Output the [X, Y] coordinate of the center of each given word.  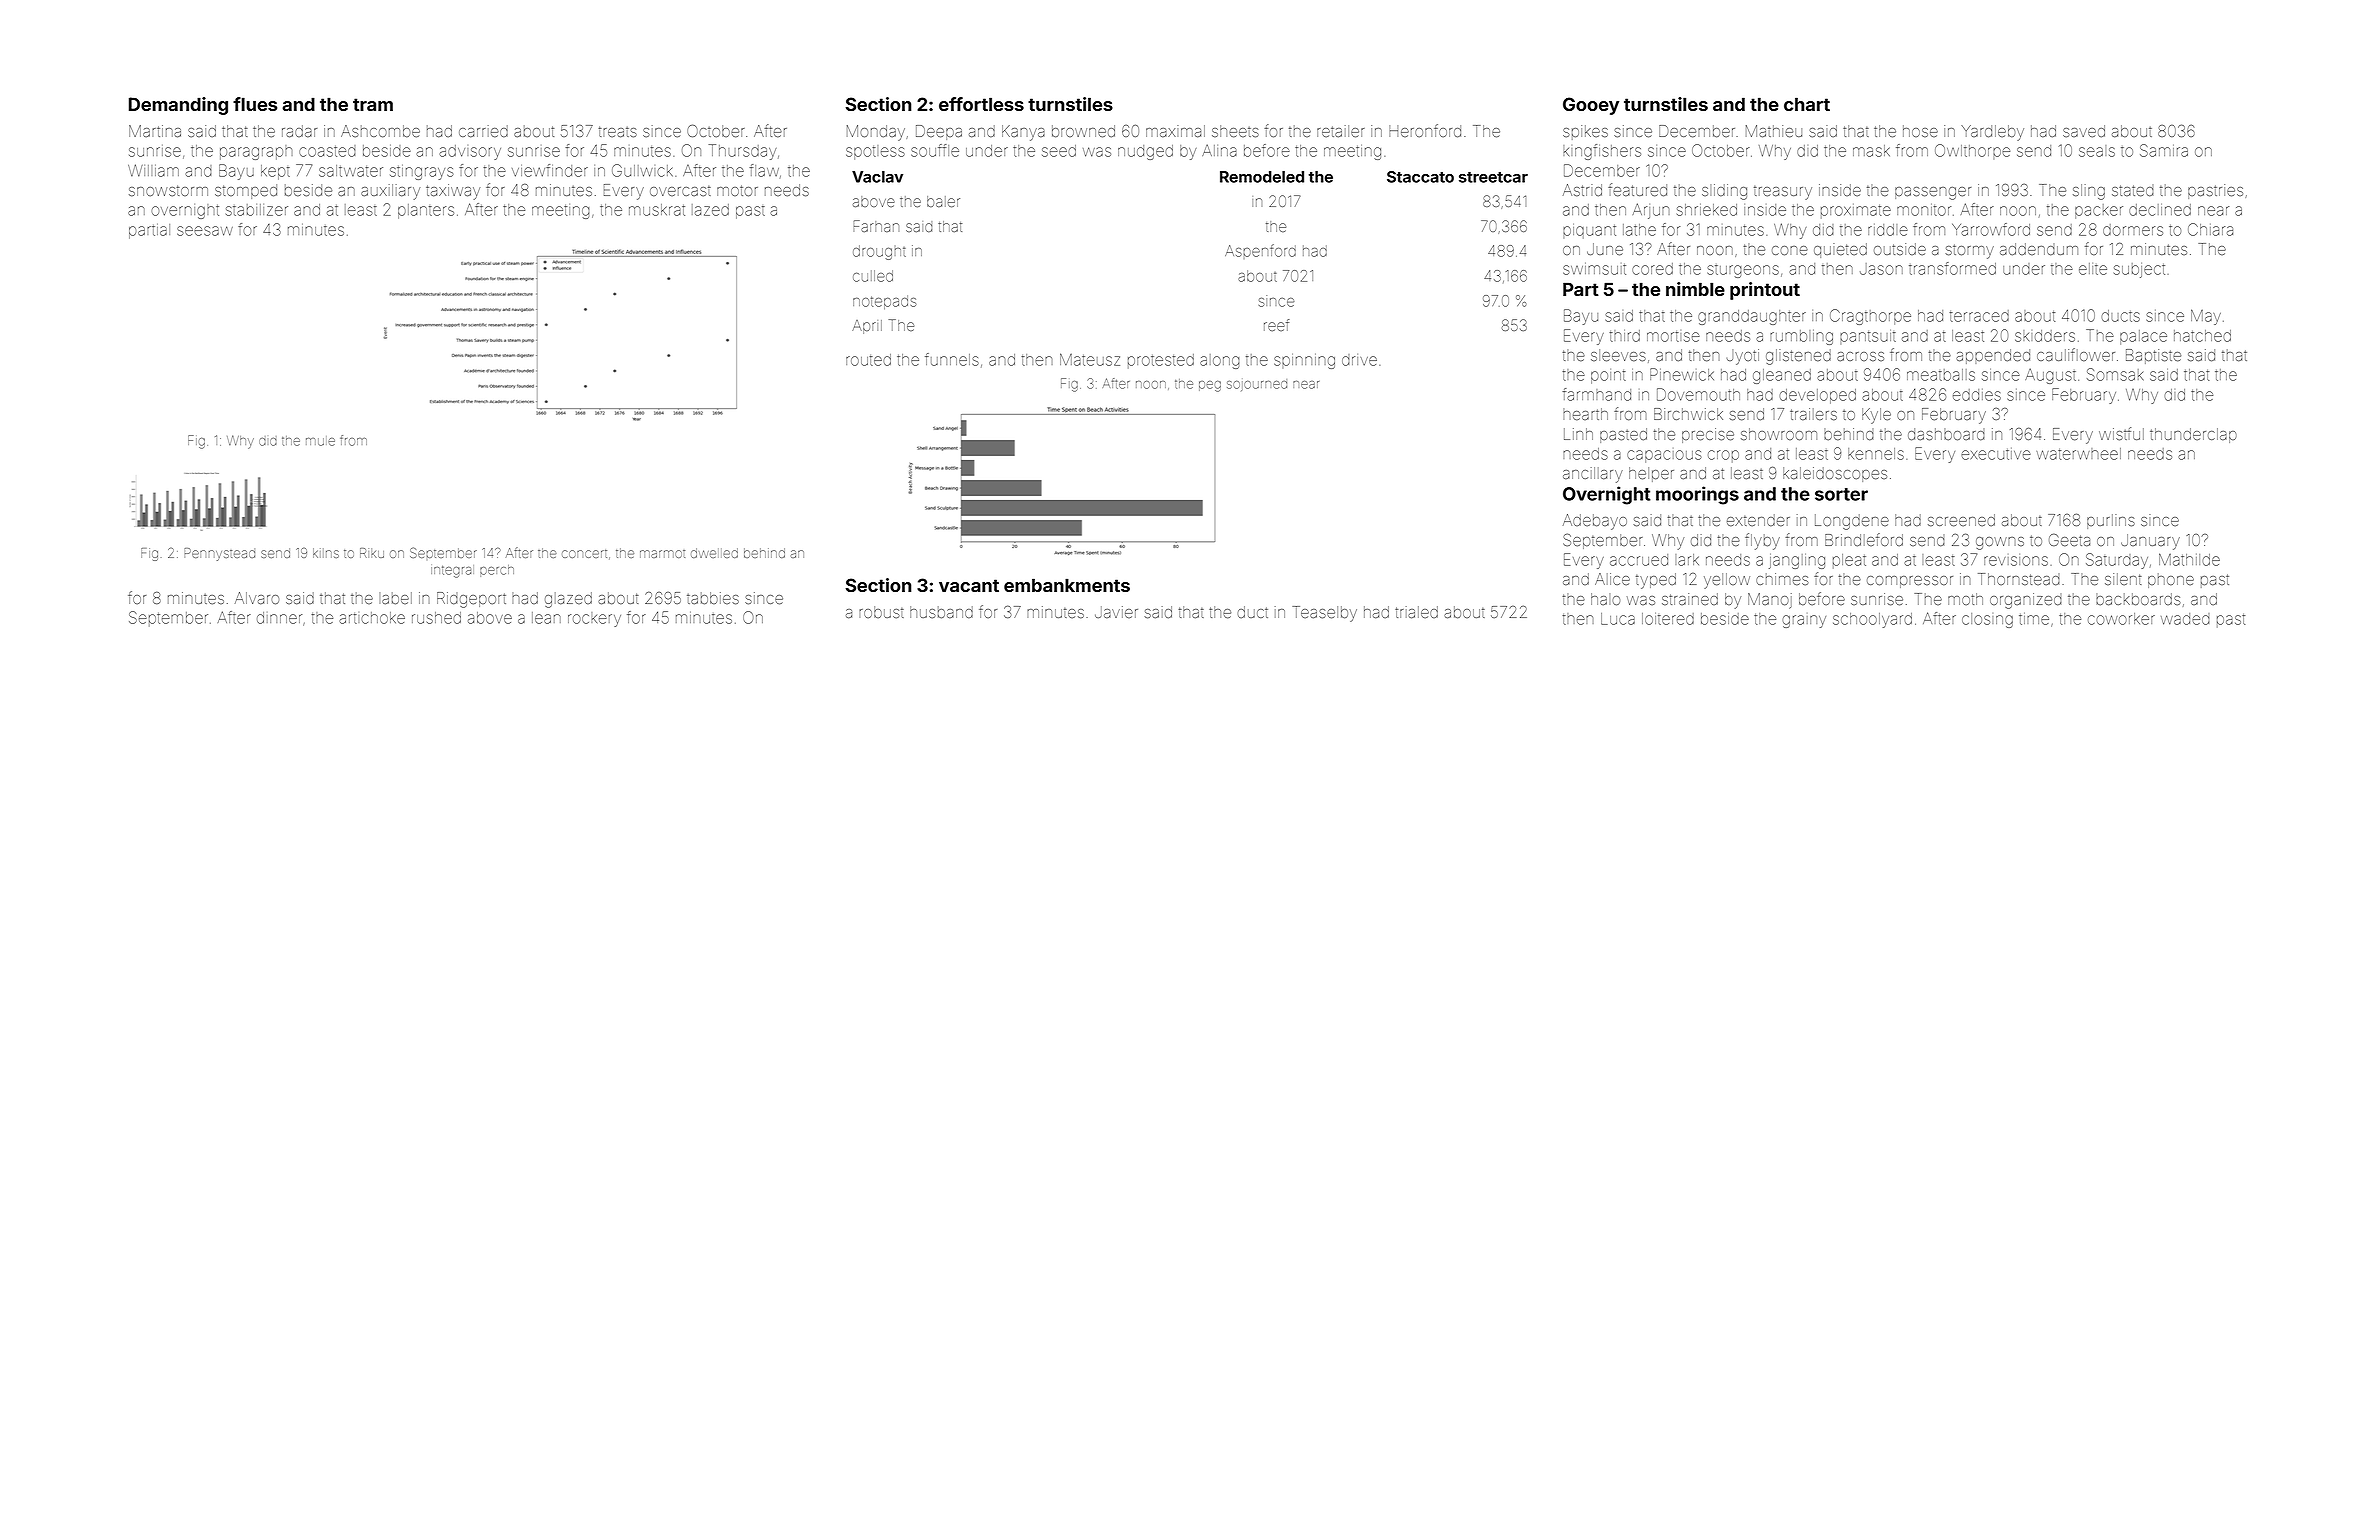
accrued [1639, 560]
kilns [326, 553]
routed [868, 360]
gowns [2000, 543]
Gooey [1591, 106]
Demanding [178, 106]
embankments [1067, 585]
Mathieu [1774, 131]
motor [737, 190]
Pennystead [219, 554]
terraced [1979, 316]
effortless [981, 104]
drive [1359, 360]
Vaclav [877, 177]
